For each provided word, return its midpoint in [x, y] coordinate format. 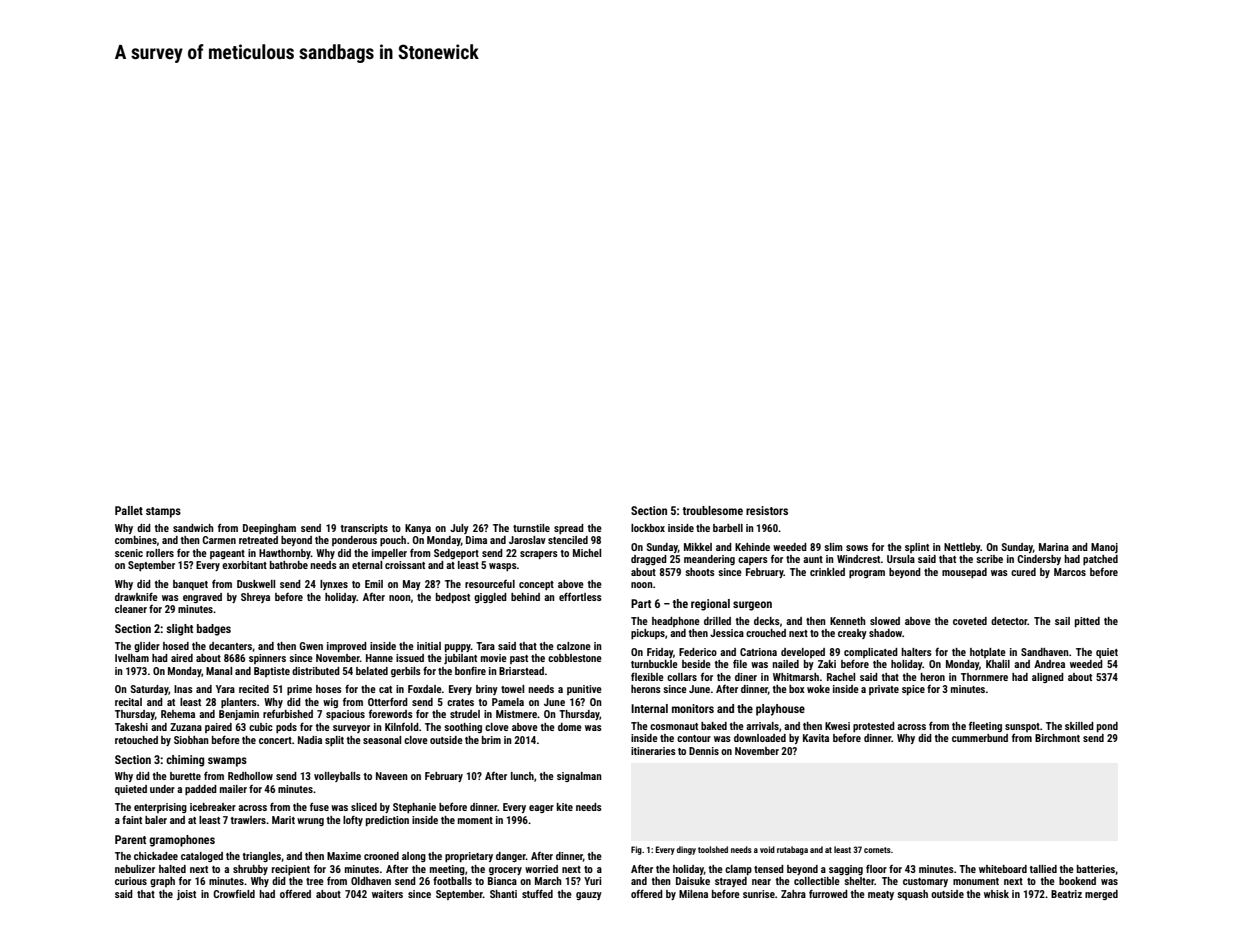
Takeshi [131, 727]
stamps [163, 512]
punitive [584, 690]
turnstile [531, 528]
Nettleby [962, 548]
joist [186, 895]
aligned [1048, 678]
